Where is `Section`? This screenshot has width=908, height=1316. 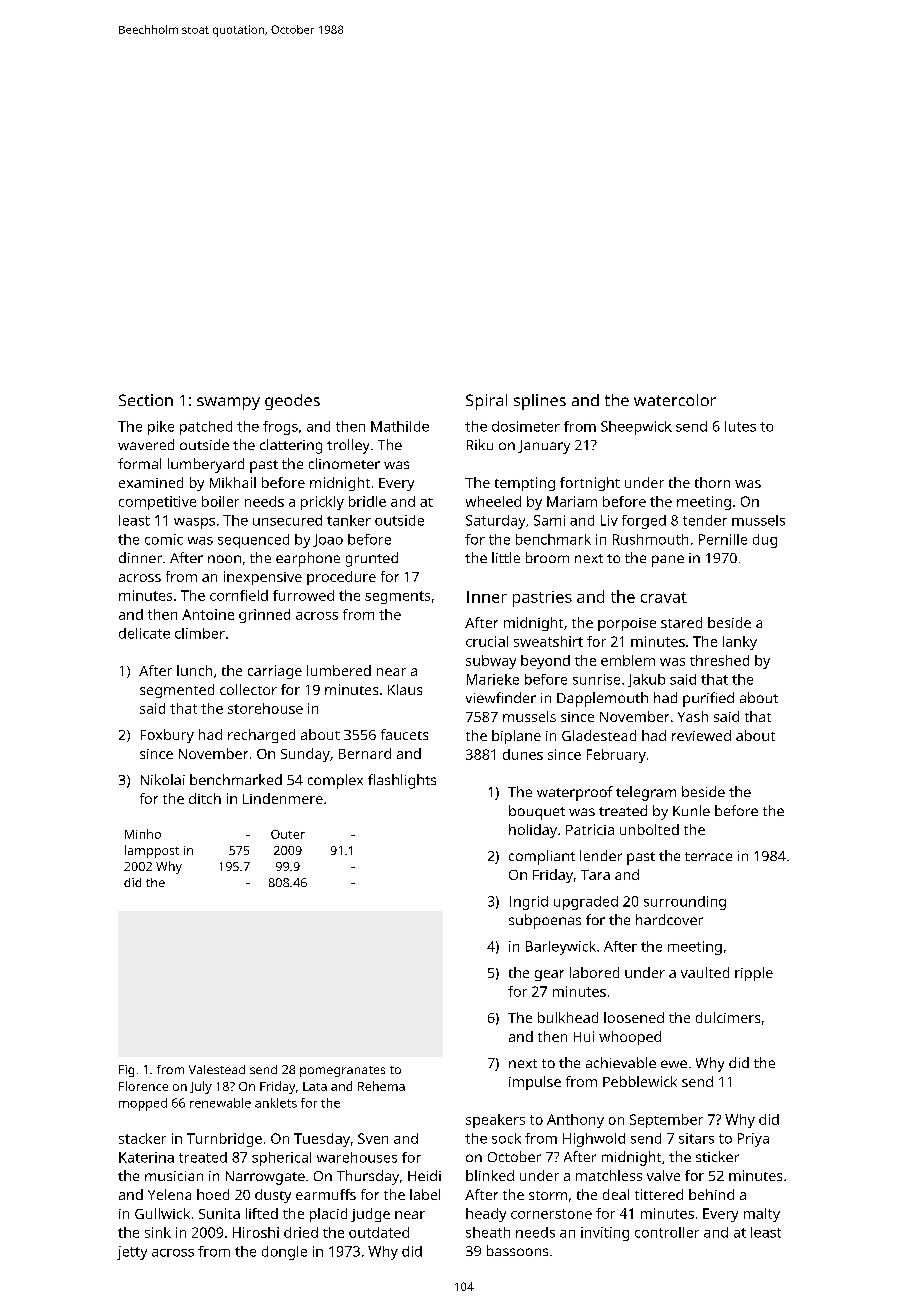 Section is located at coordinates (146, 400).
